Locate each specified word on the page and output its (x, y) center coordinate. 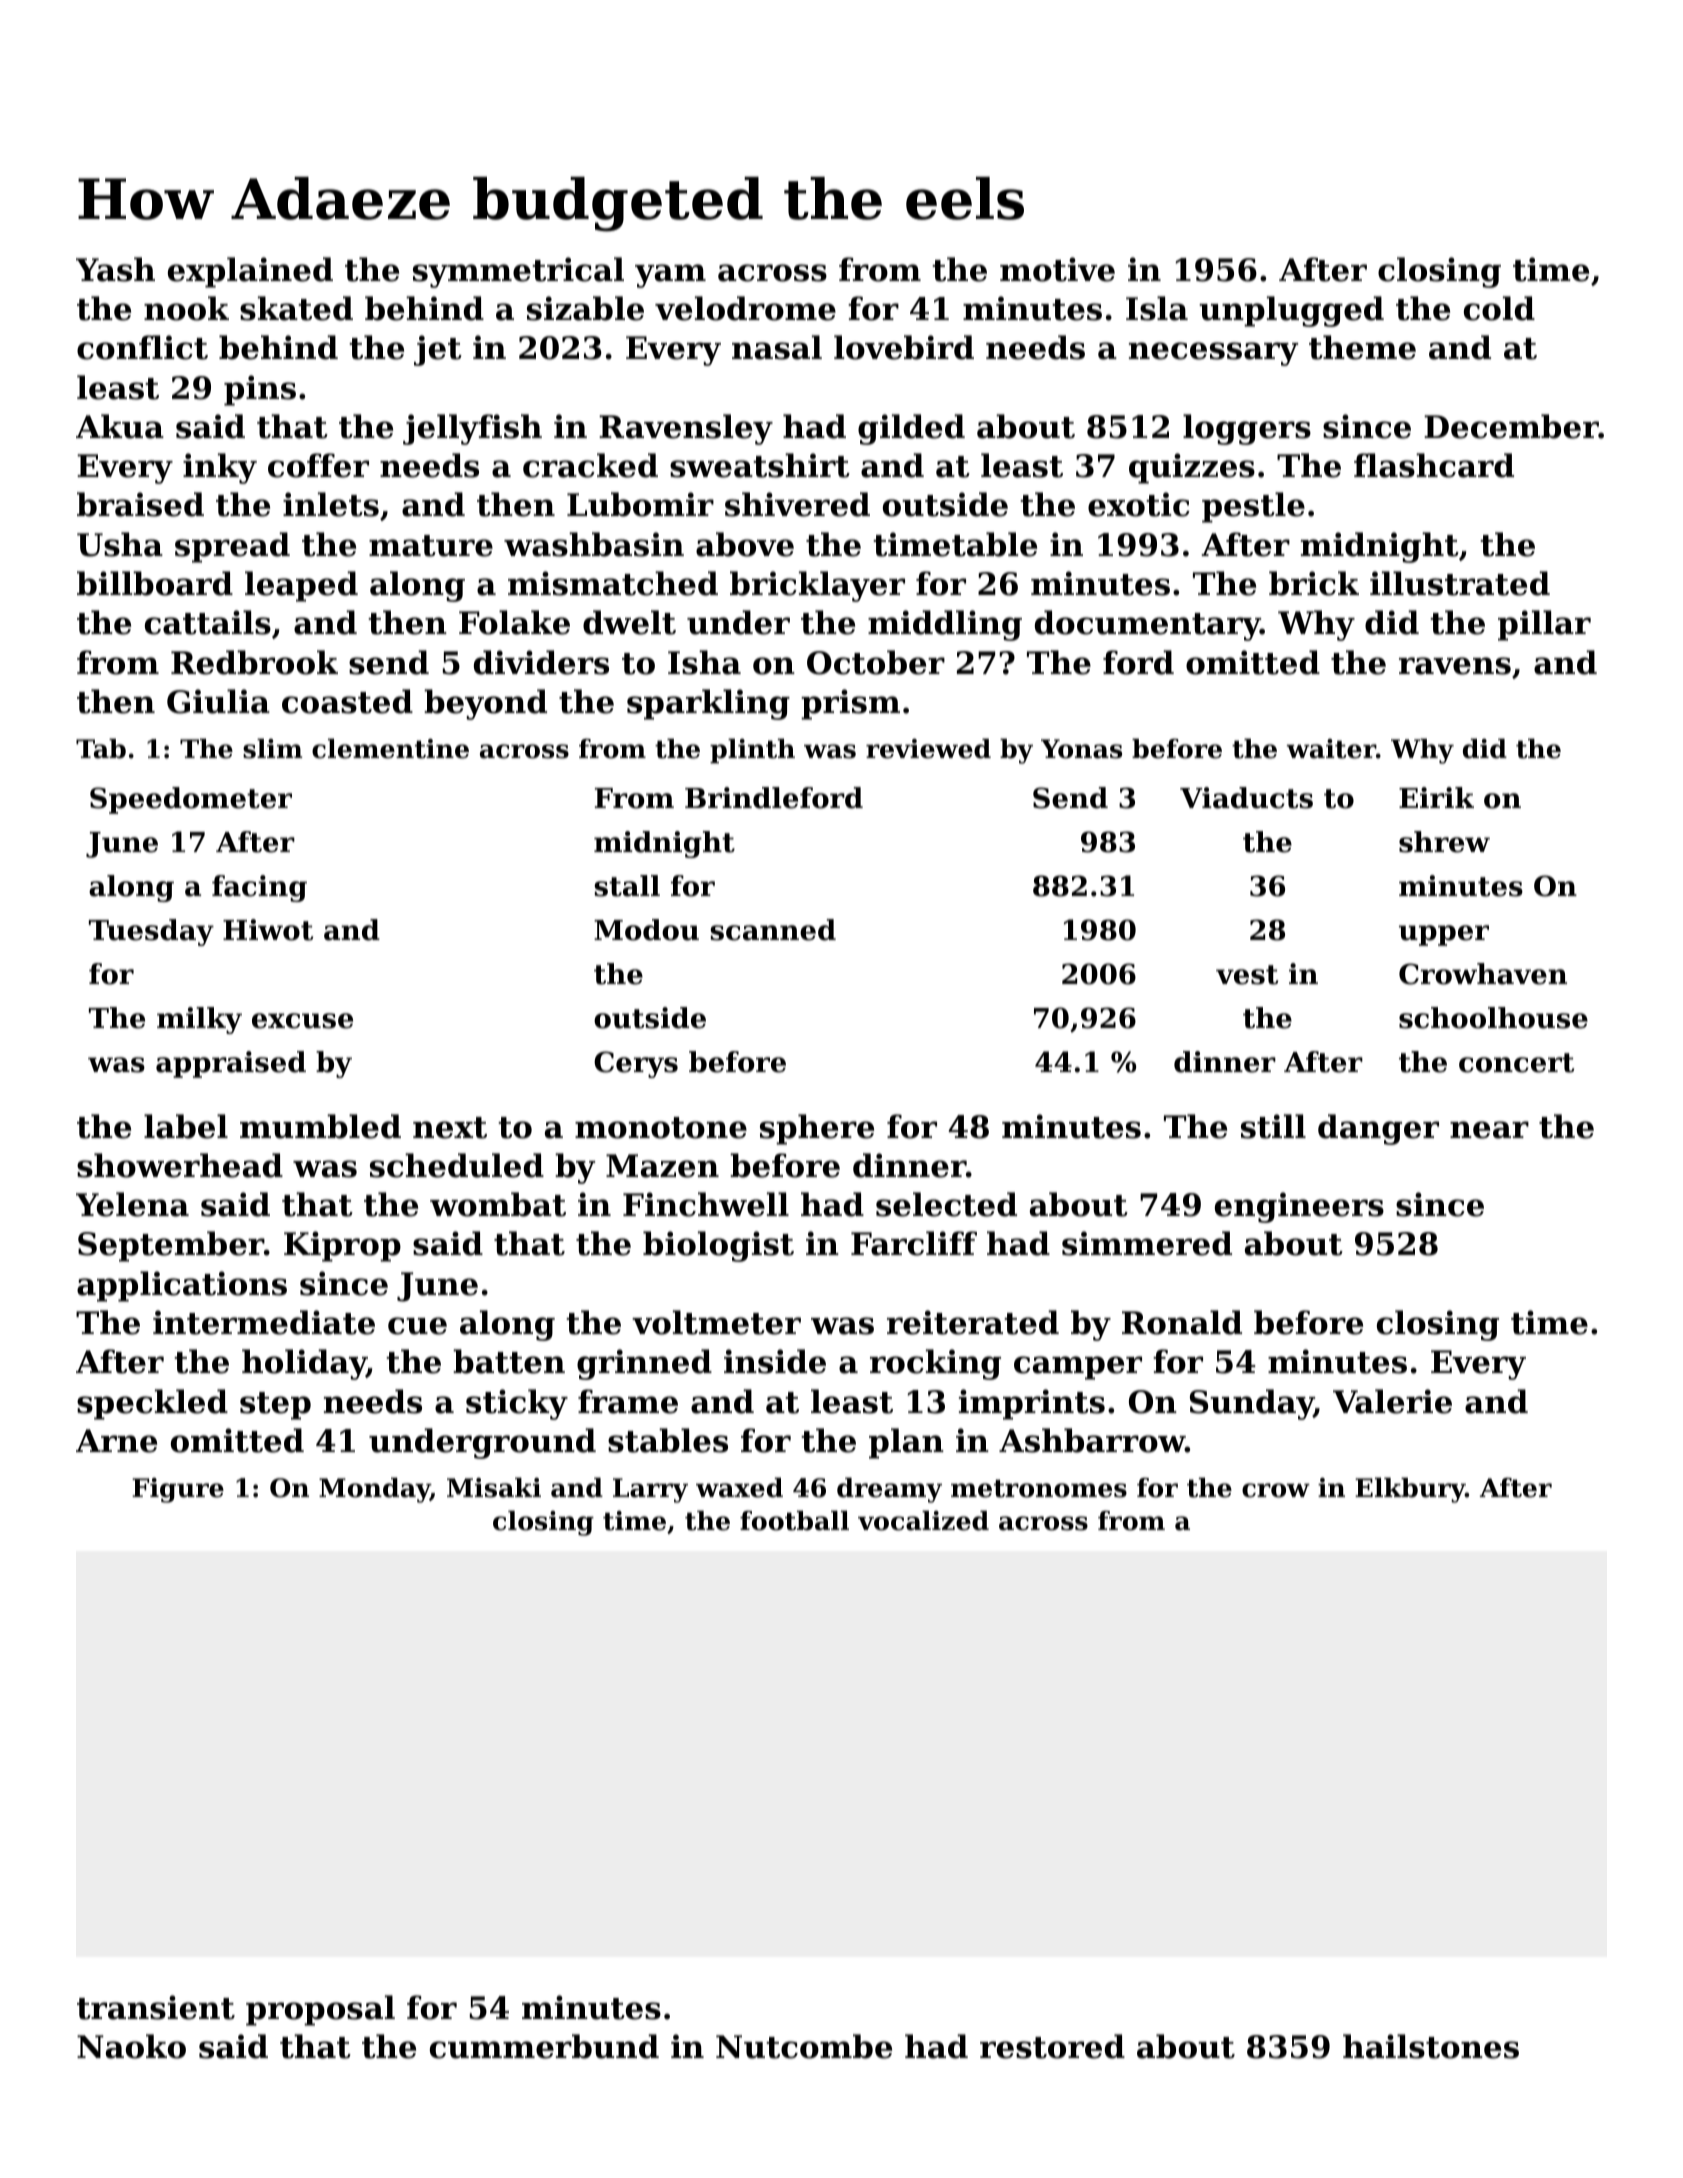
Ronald (1182, 1322)
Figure (178, 1490)
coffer (318, 465)
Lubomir (640, 504)
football (794, 1520)
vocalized (923, 1520)
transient (156, 2007)
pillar (1544, 625)
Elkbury (1410, 1490)
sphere (817, 1129)
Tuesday (151, 932)
